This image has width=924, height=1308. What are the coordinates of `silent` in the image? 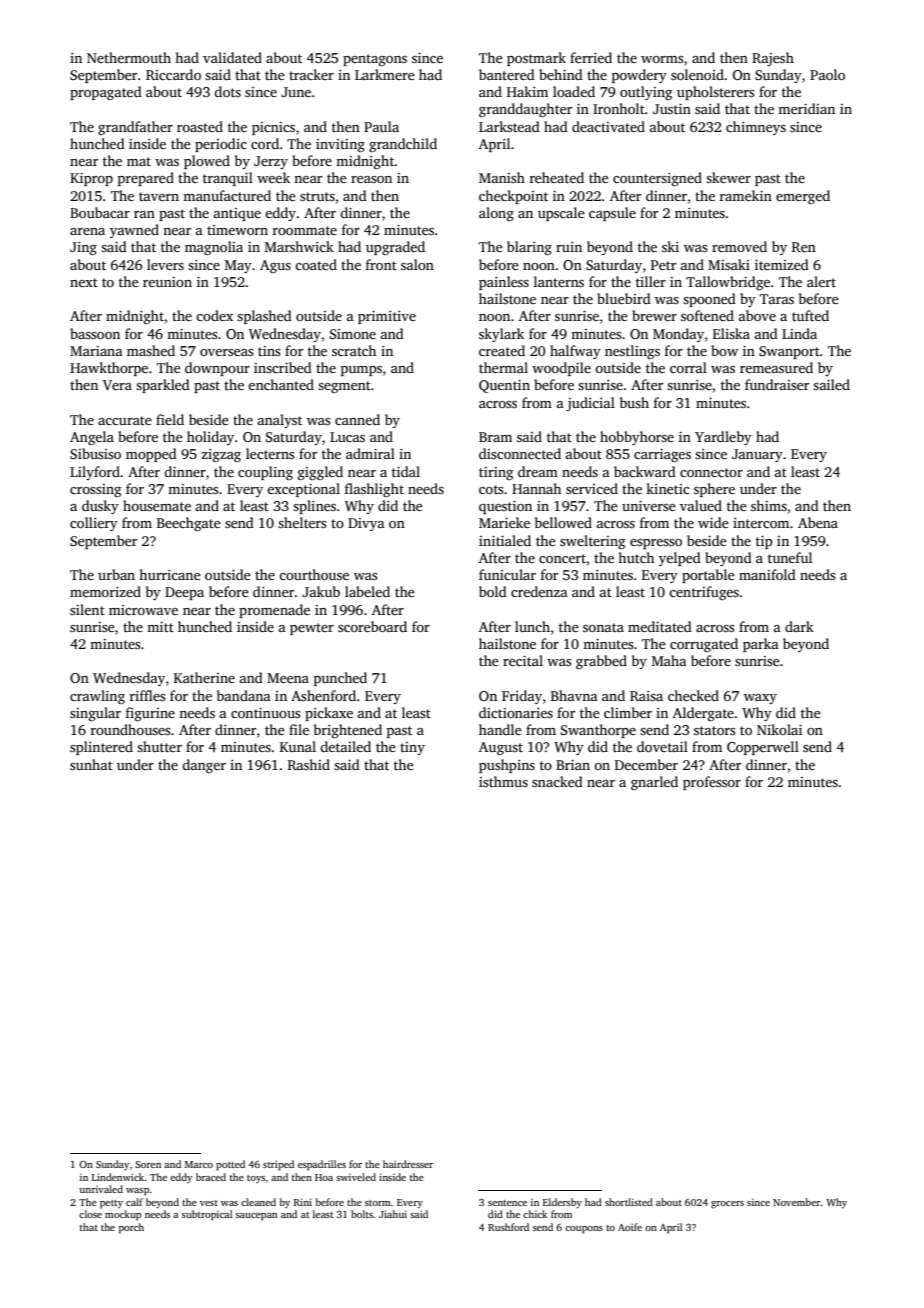 It's located at (87, 609).
